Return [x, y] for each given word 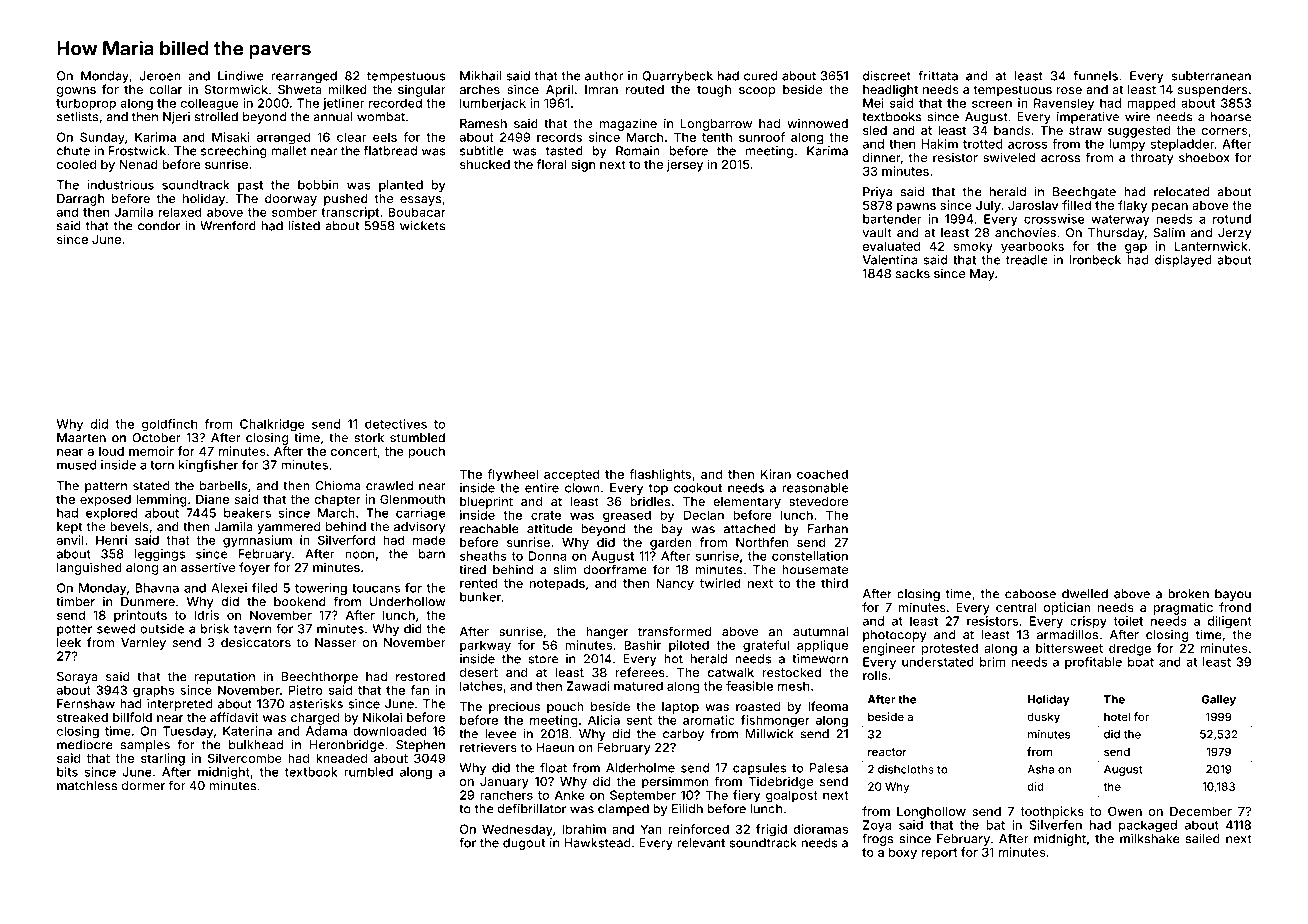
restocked [792, 672]
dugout [524, 844]
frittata [938, 76]
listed [304, 226]
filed [265, 588]
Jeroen [160, 76]
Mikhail [481, 76]
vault [877, 233]
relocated [1181, 192]
